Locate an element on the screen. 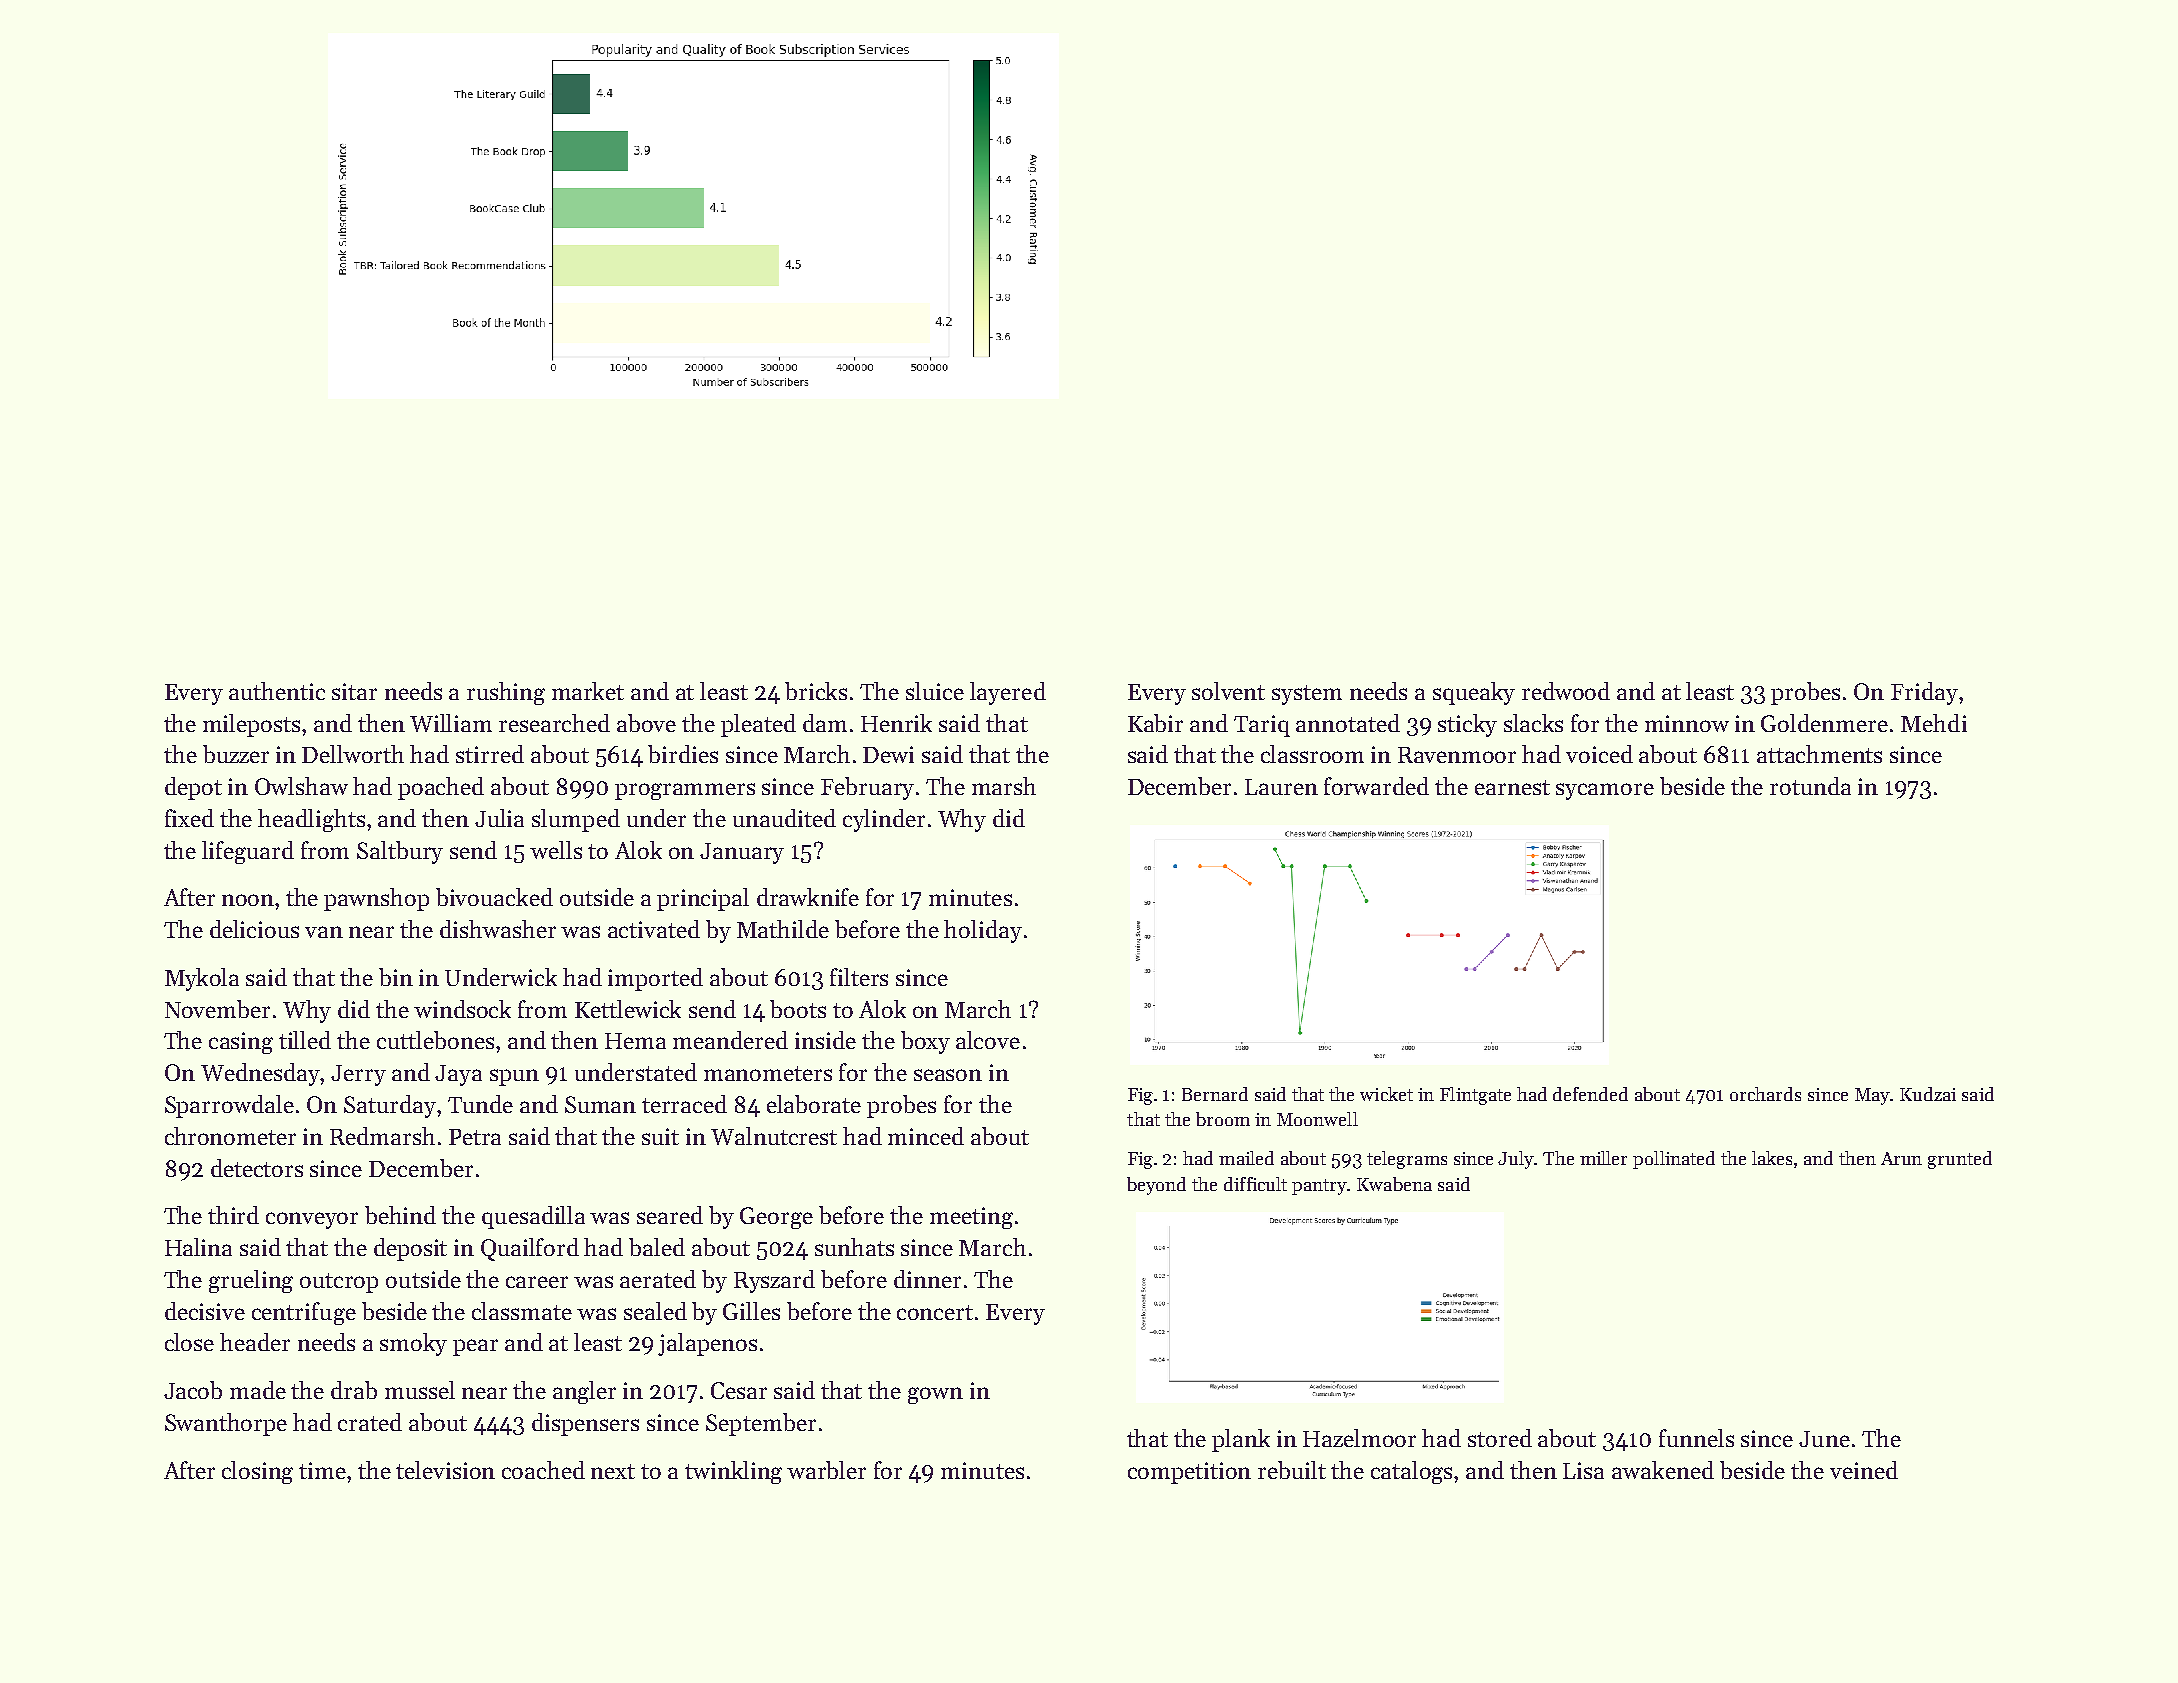 The width and height of the screenshot is (2178, 1683). season is located at coordinates (948, 1075).
